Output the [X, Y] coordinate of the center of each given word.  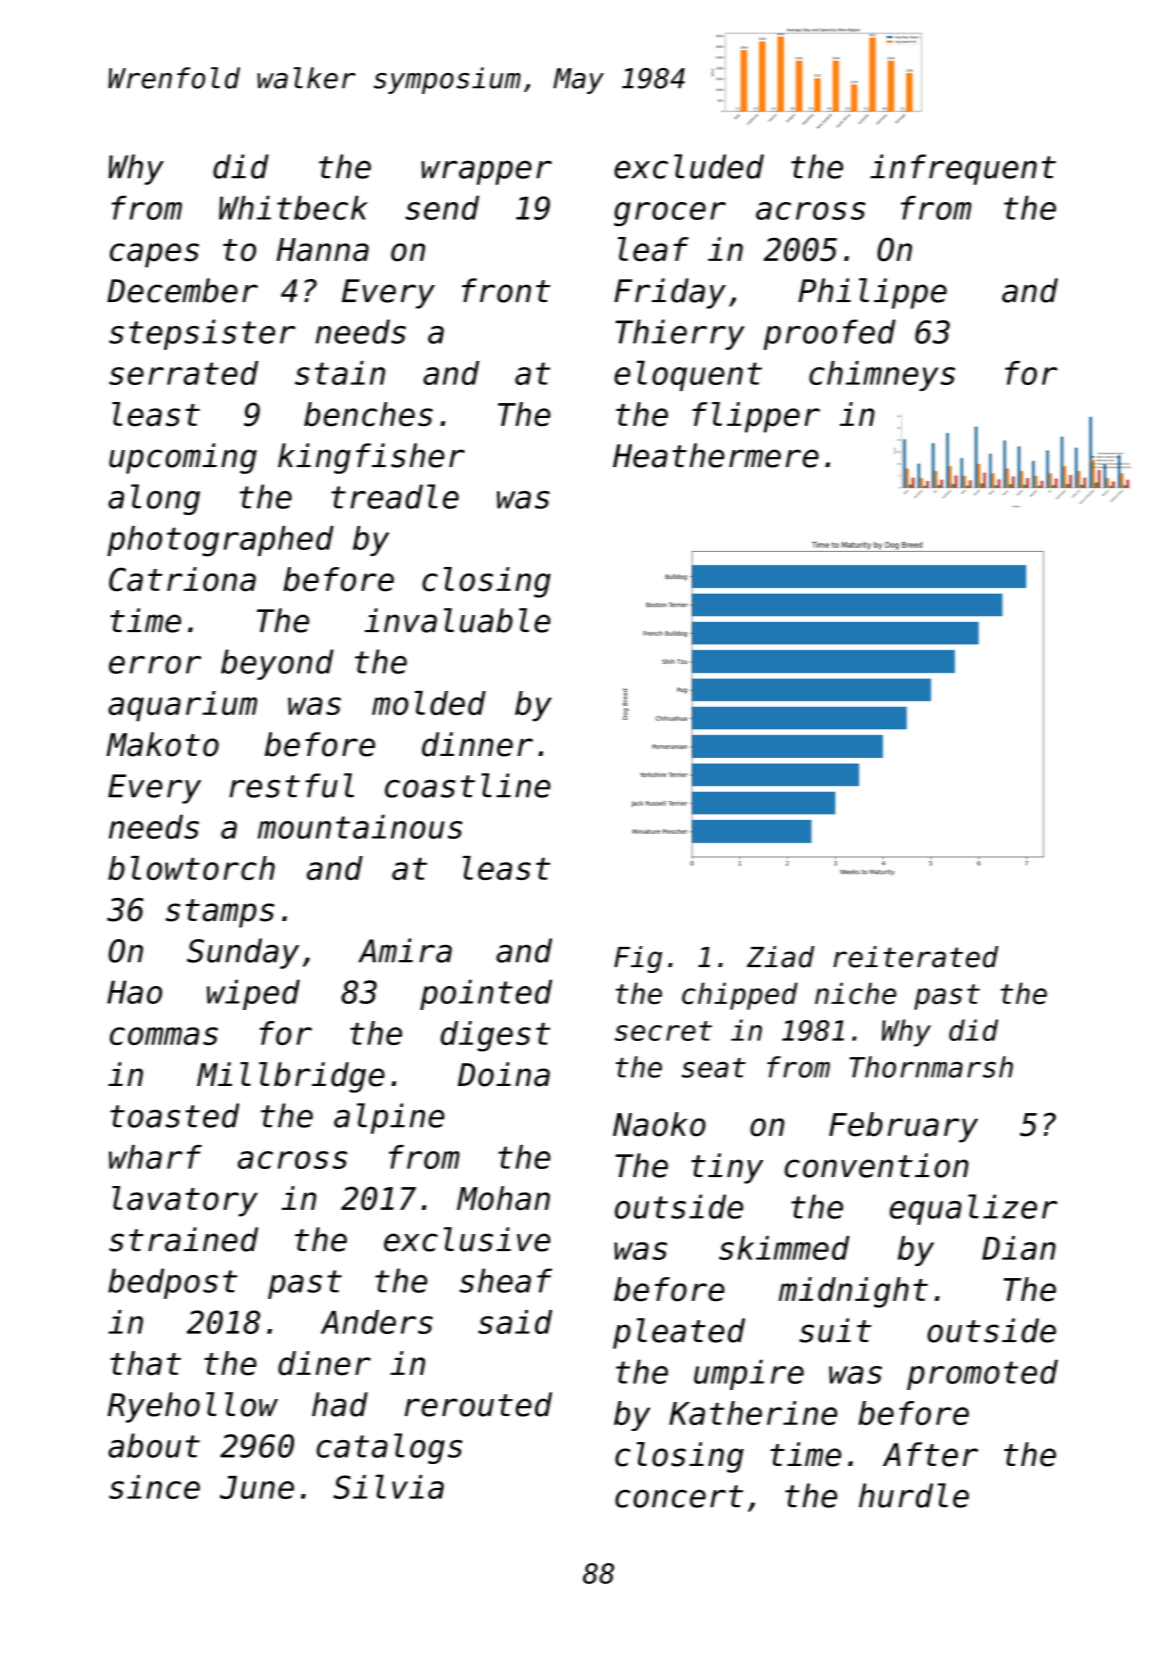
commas [164, 1036]
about [154, 1445]
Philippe [872, 293]
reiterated [915, 957]
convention [877, 1165]
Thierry [680, 334]
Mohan [503, 1198]
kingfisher [371, 458]
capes [154, 255]
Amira [405, 950]
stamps [220, 913]
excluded [689, 166]
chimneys [882, 376]
